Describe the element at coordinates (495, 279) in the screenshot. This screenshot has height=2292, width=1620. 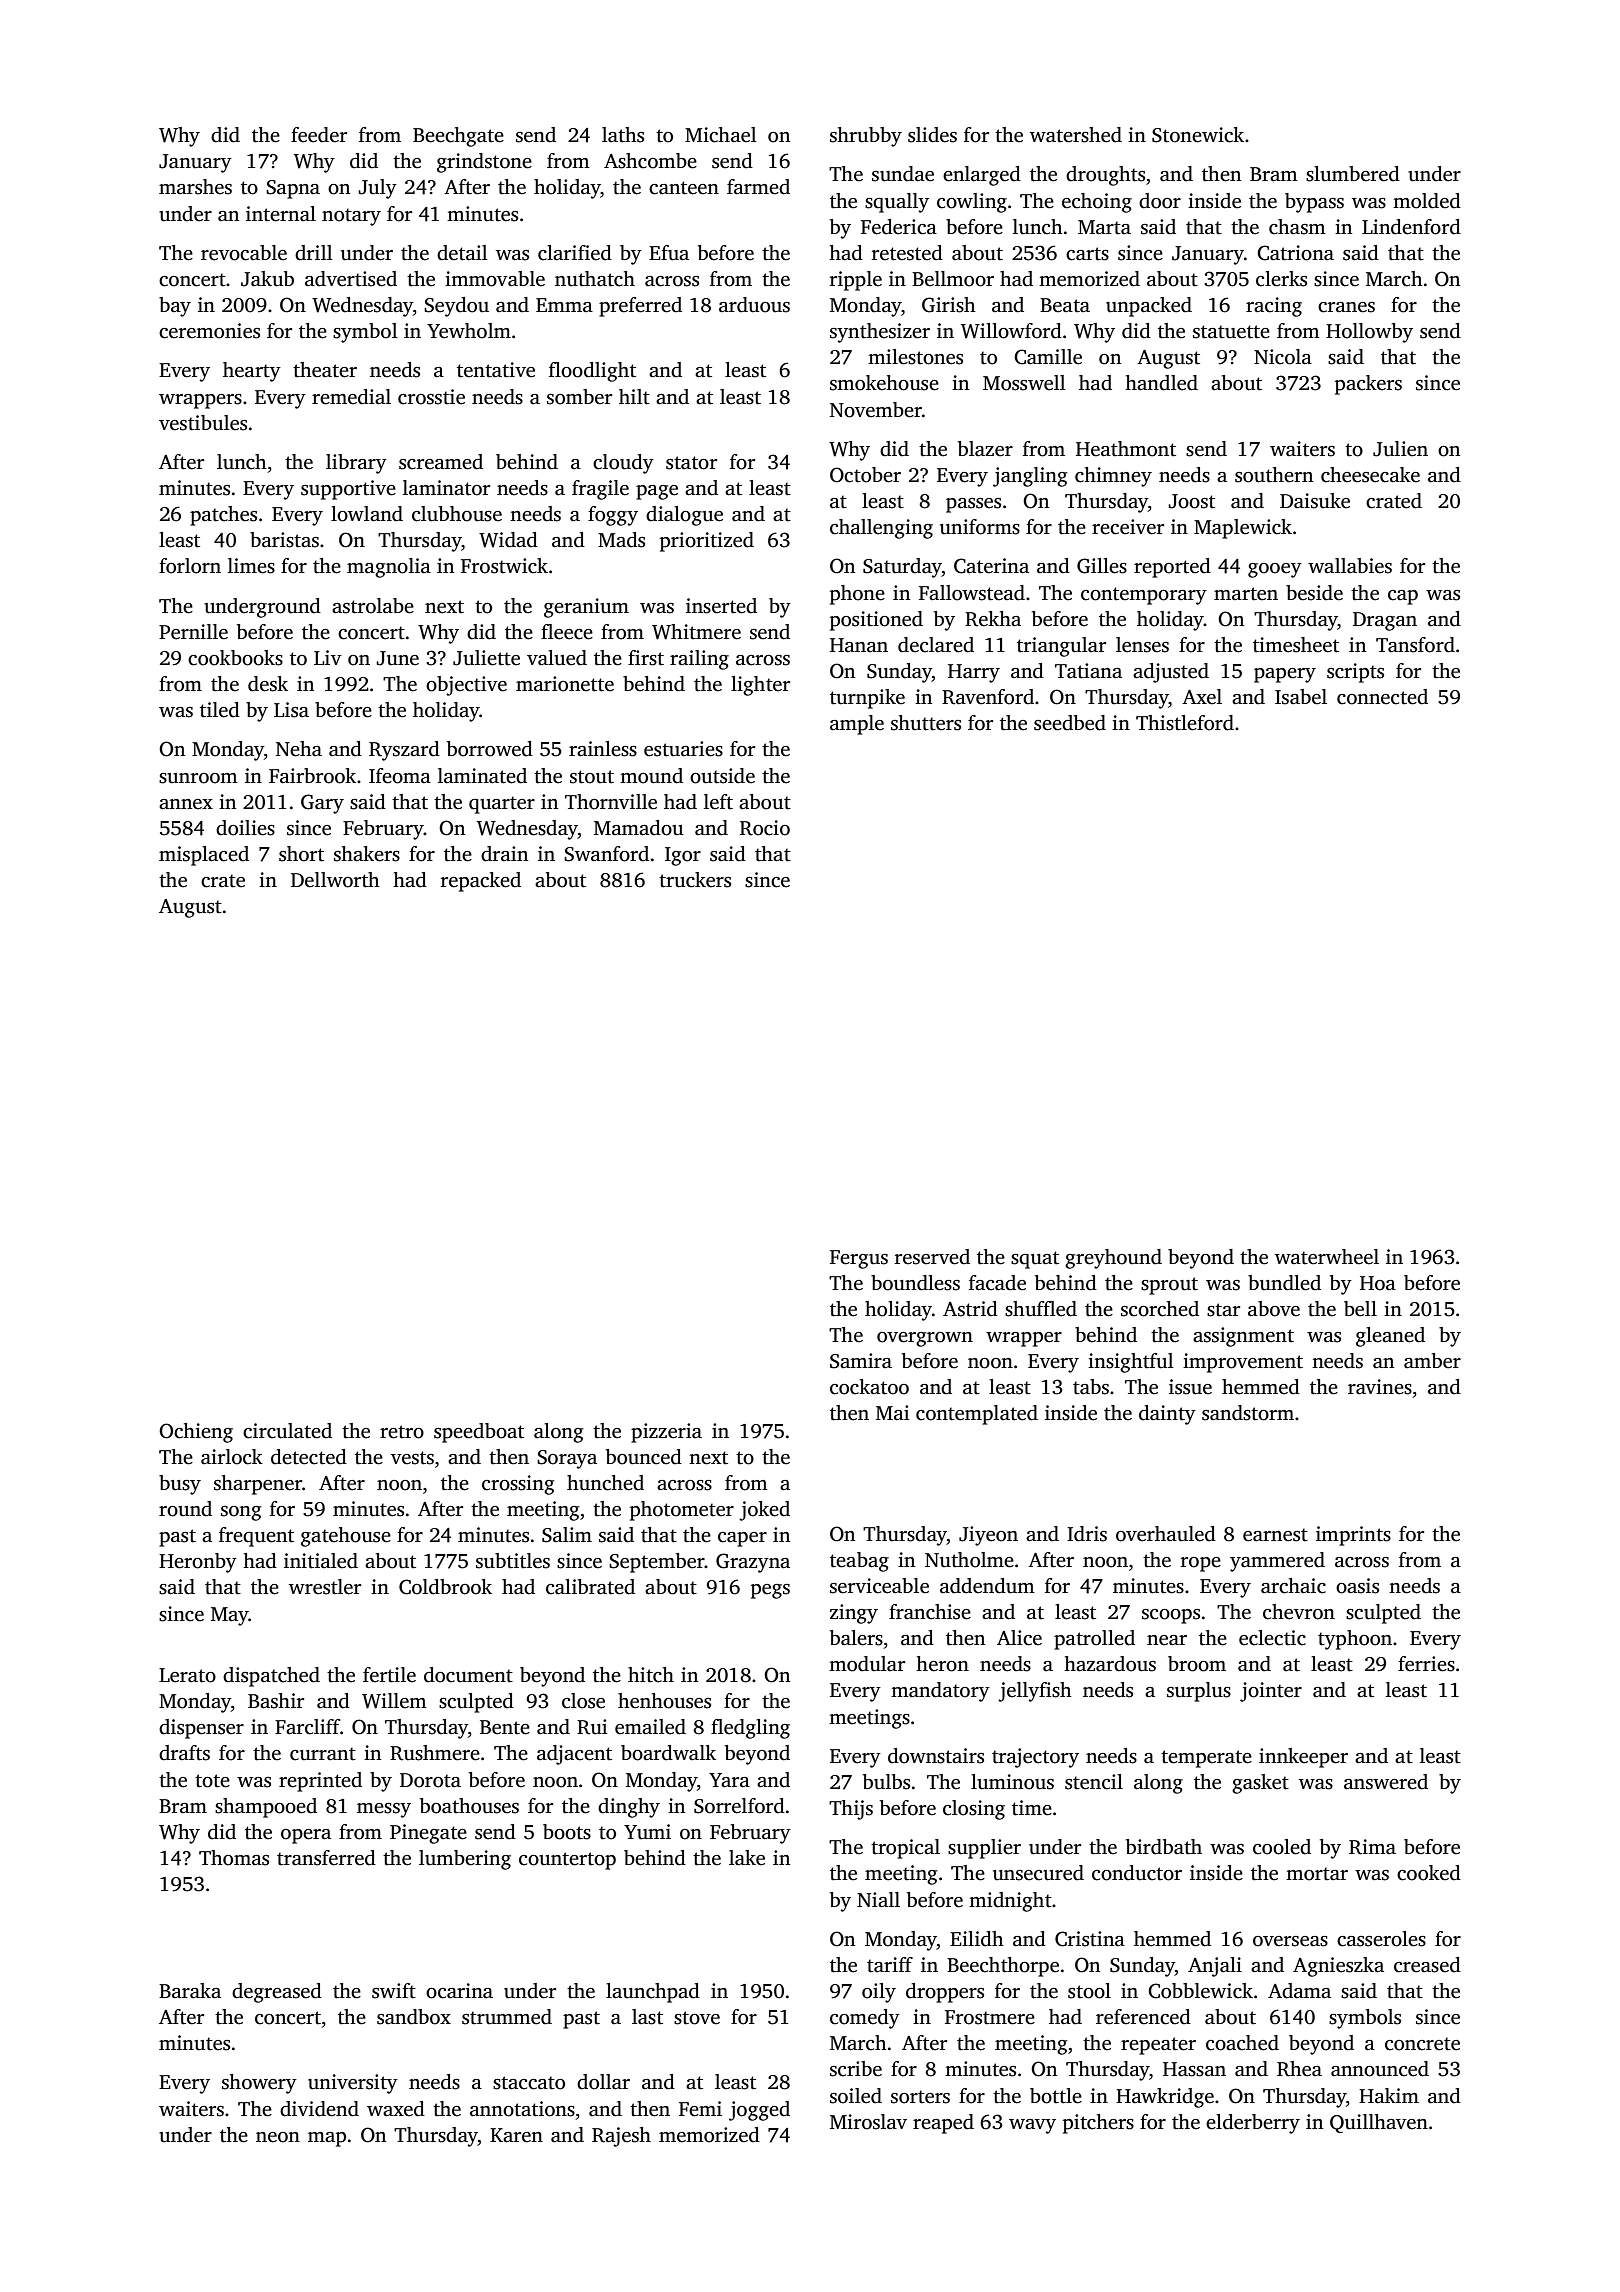
I see `immovable` at that location.
